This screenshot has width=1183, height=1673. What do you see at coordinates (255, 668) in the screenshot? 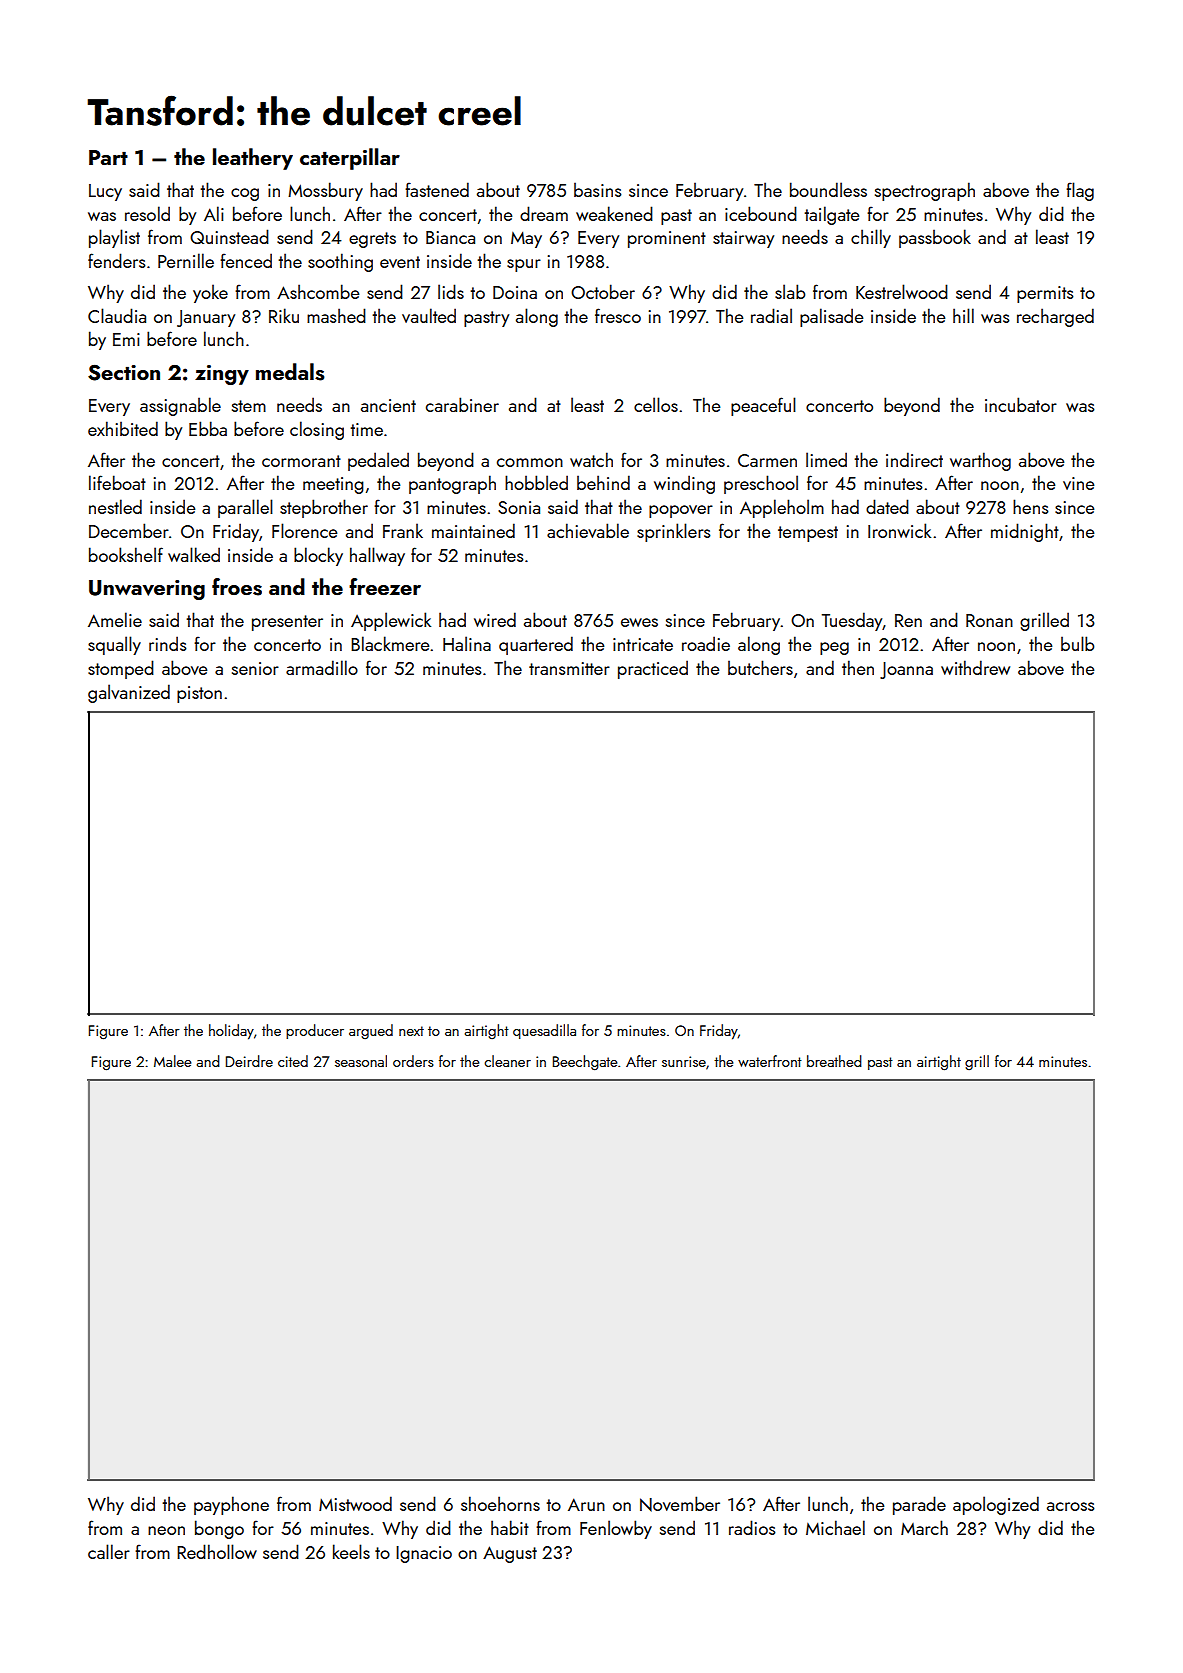
I see `senior` at bounding box center [255, 668].
